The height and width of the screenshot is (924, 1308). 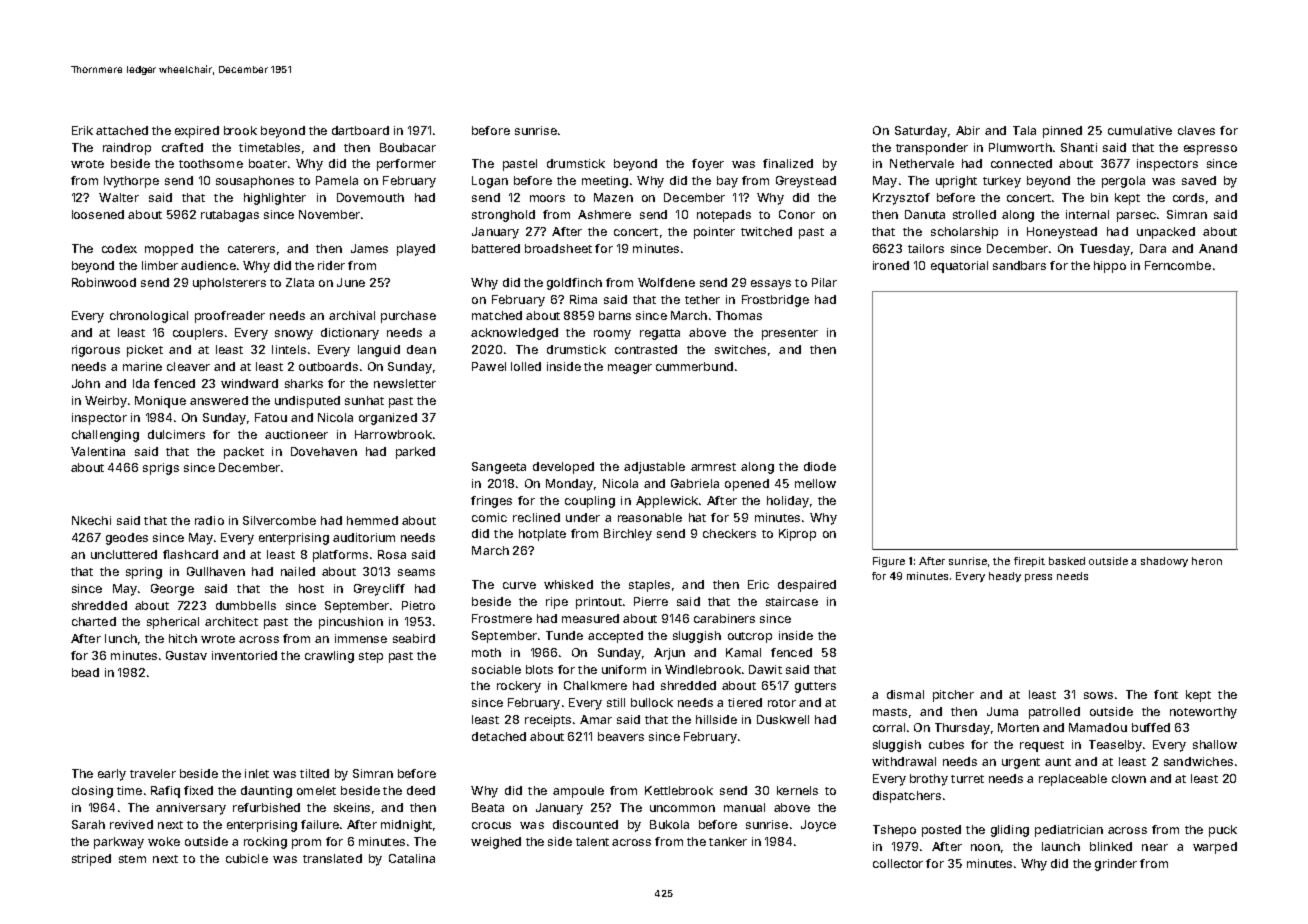 I want to click on sows, so click(x=1098, y=695).
